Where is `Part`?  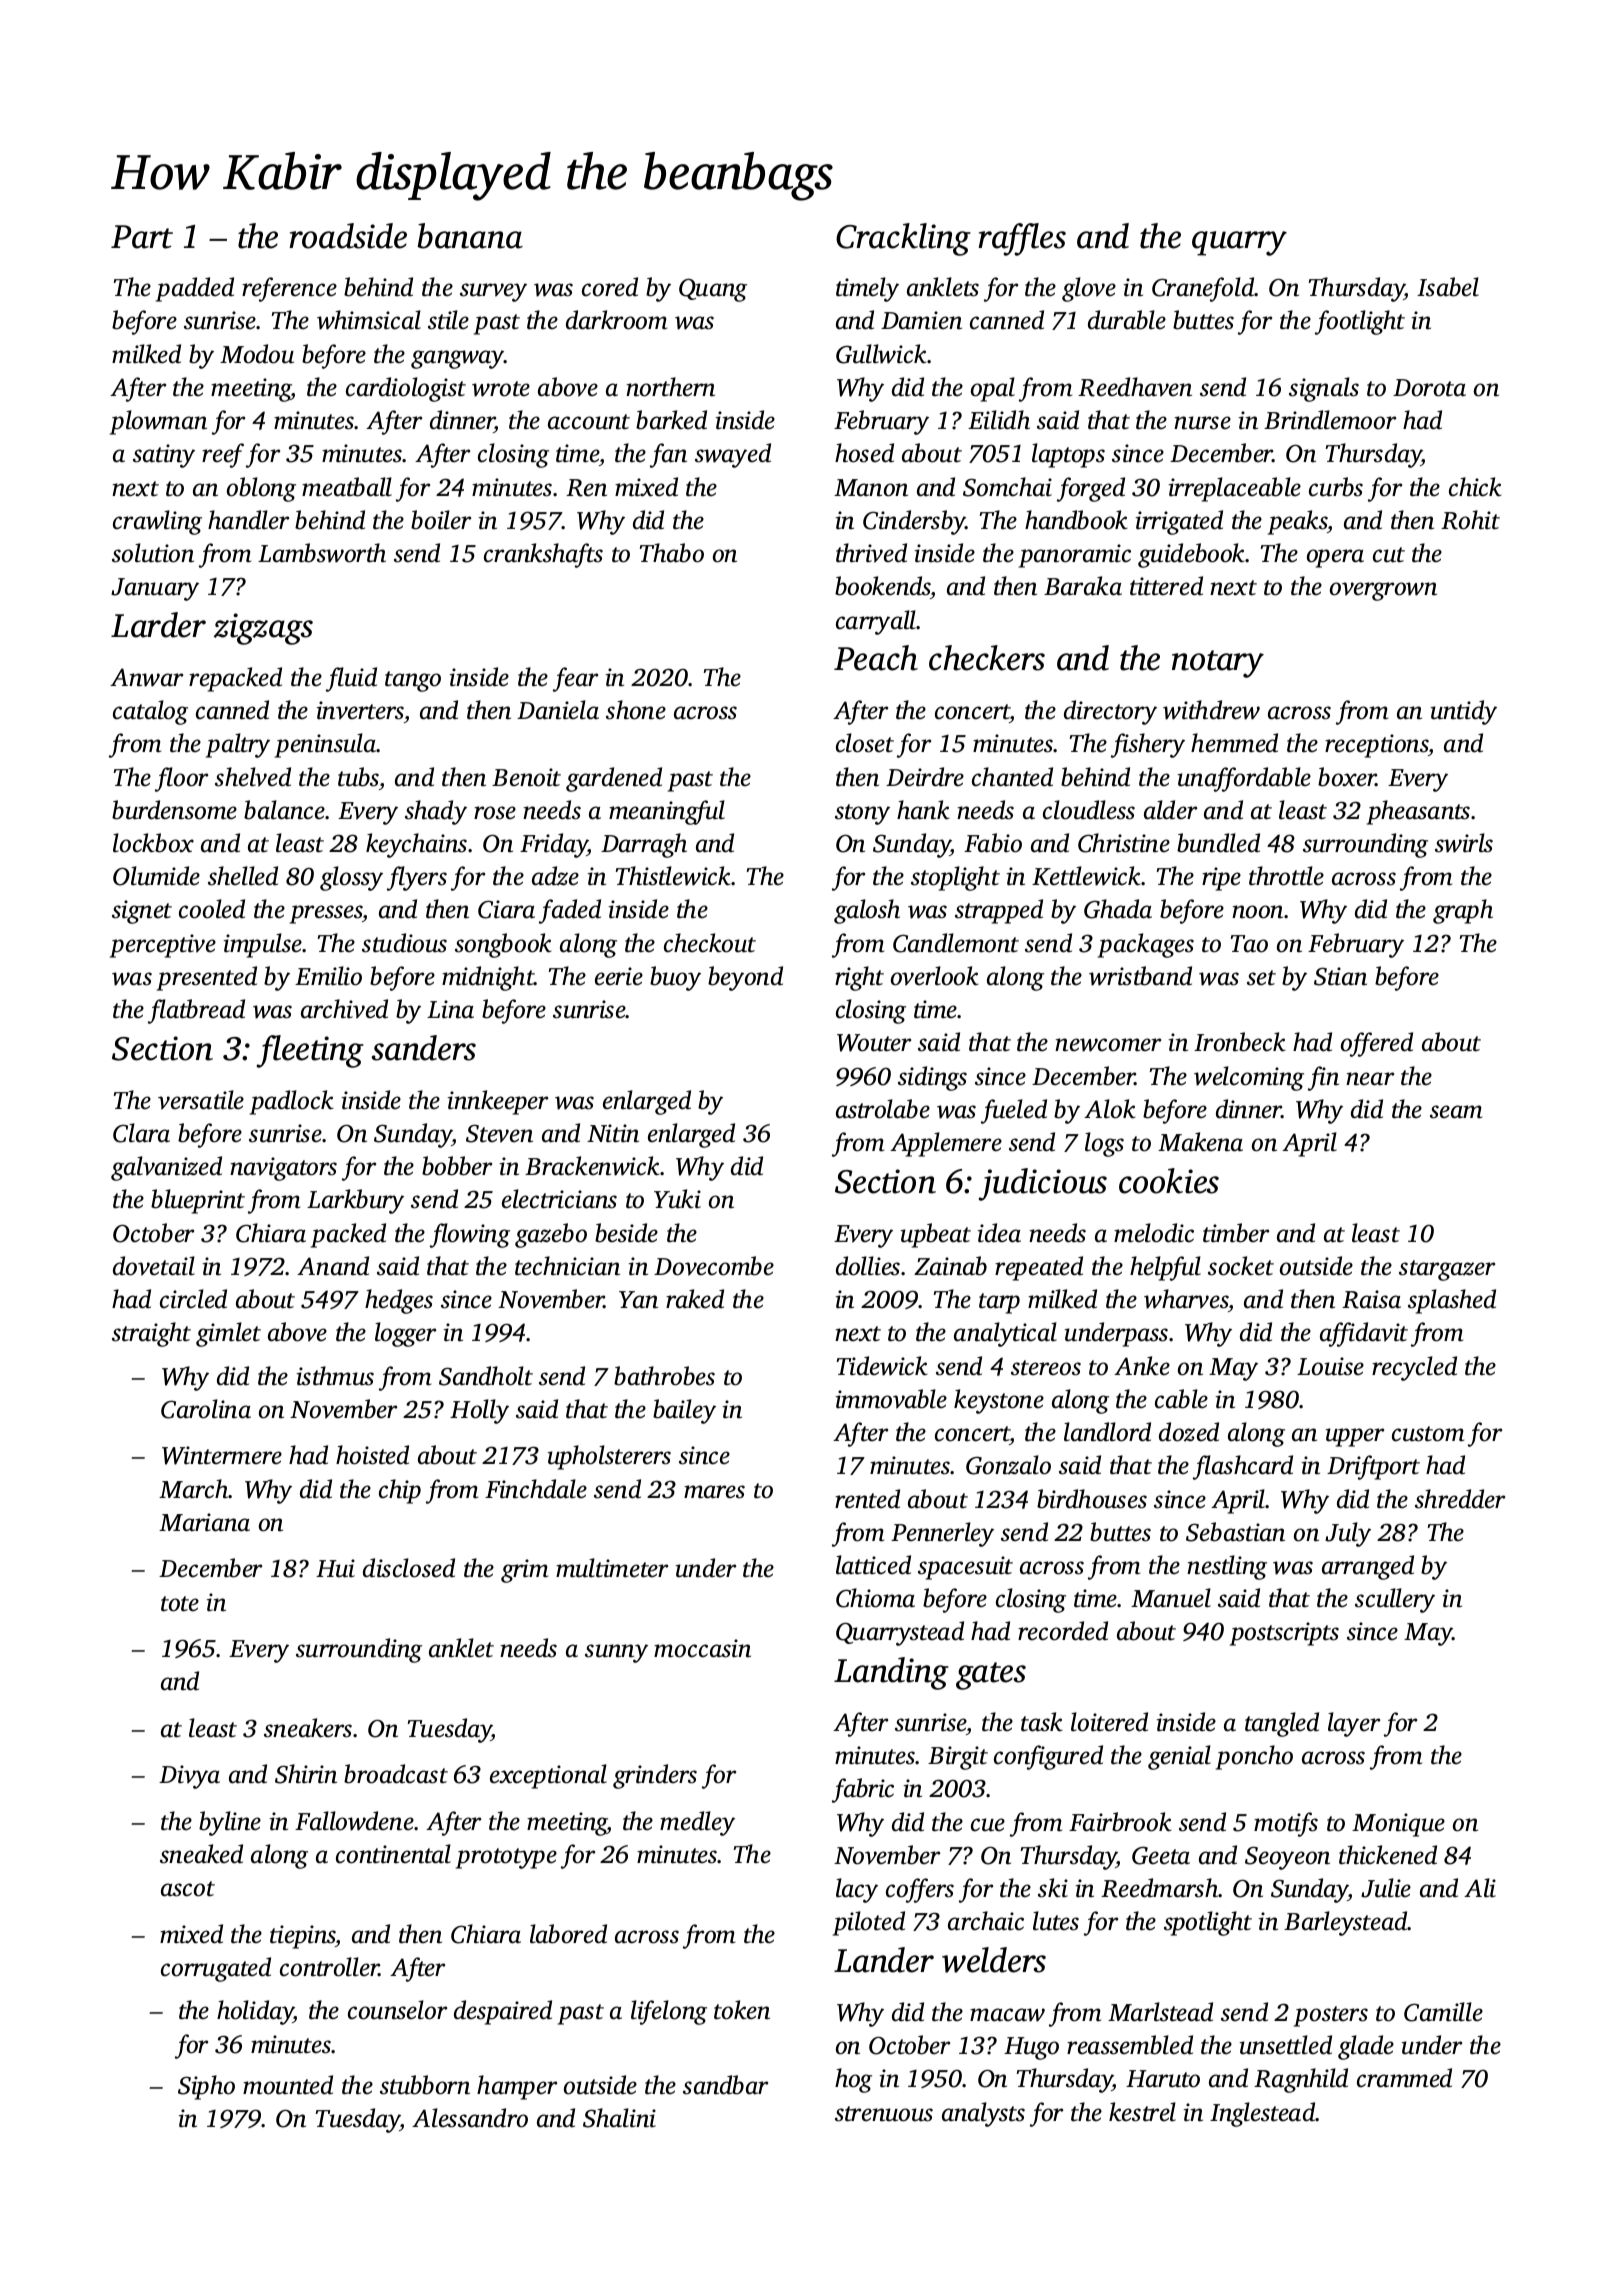 Part is located at coordinates (142, 237).
